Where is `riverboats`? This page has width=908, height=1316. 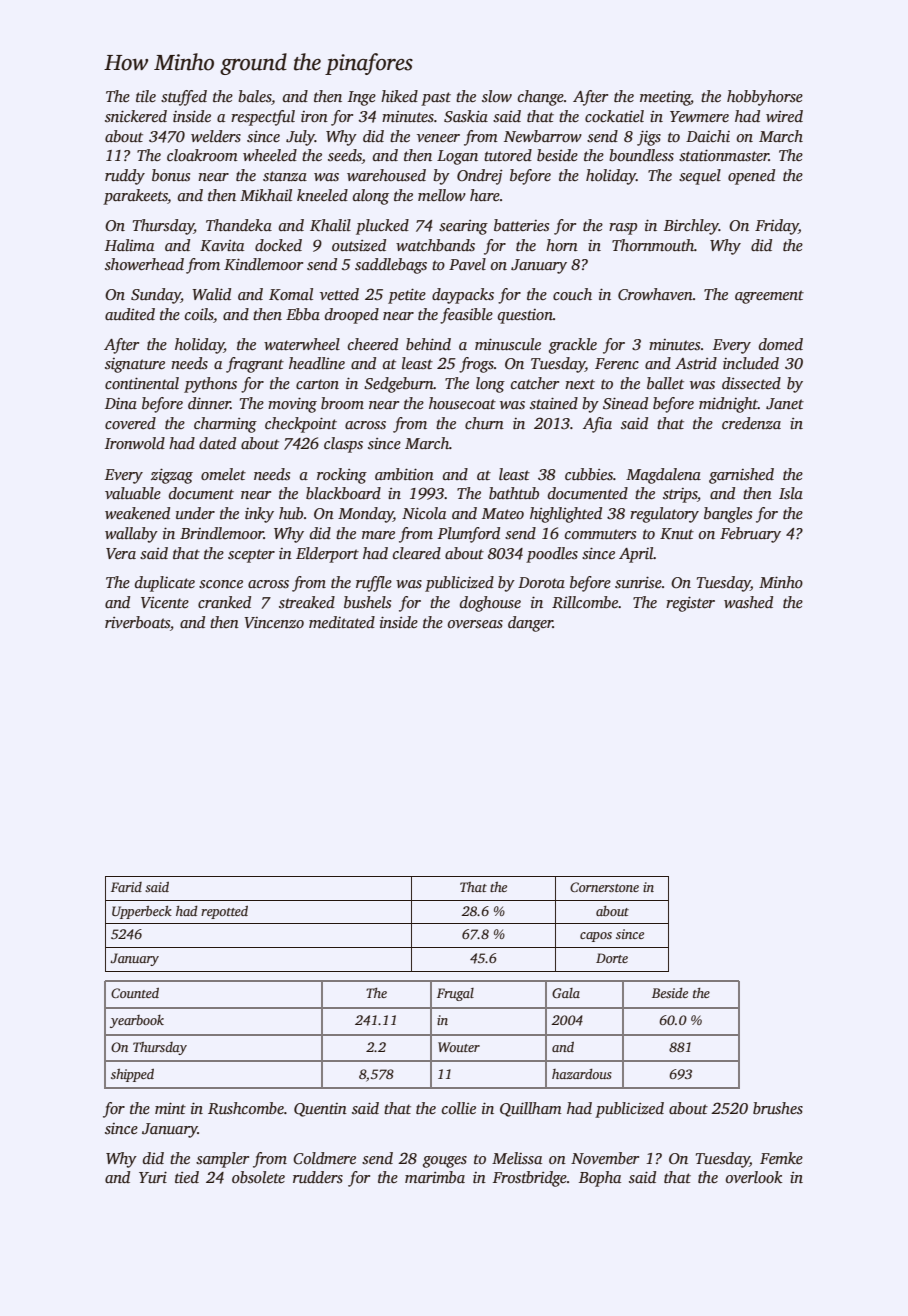
riverboats is located at coordinates (137, 622).
